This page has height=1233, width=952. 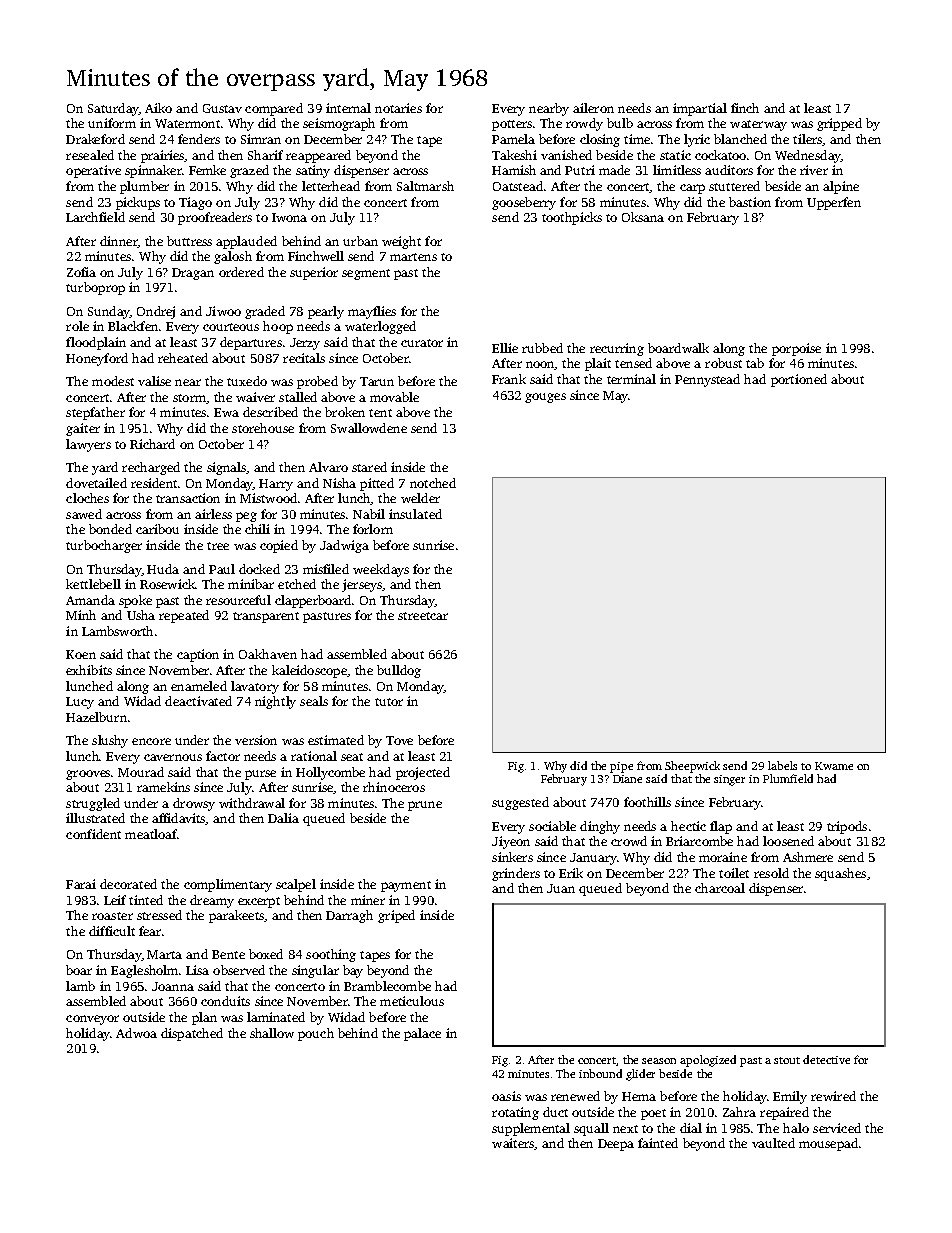 What do you see at coordinates (834, 766) in the page?
I see `Kwame` at bounding box center [834, 766].
